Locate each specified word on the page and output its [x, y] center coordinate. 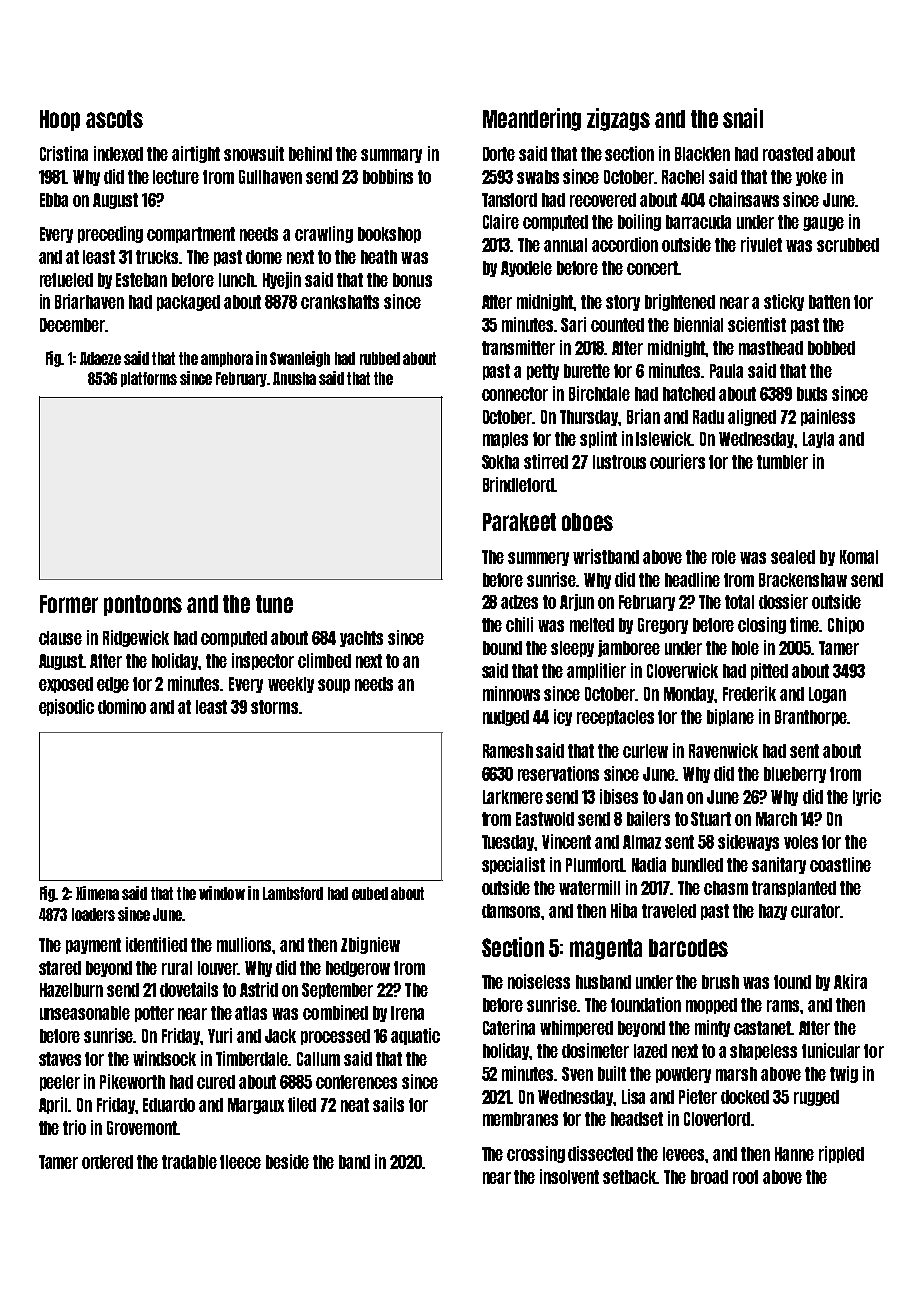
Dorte [499, 154]
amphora [227, 359]
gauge [823, 224]
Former [69, 604]
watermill [589, 887]
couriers [677, 461]
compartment [191, 235]
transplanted [794, 889]
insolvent [569, 1176]
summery [538, 559]
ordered [107, 1162]
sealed [793, 557]
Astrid [259, 989]
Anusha [294, 378]
